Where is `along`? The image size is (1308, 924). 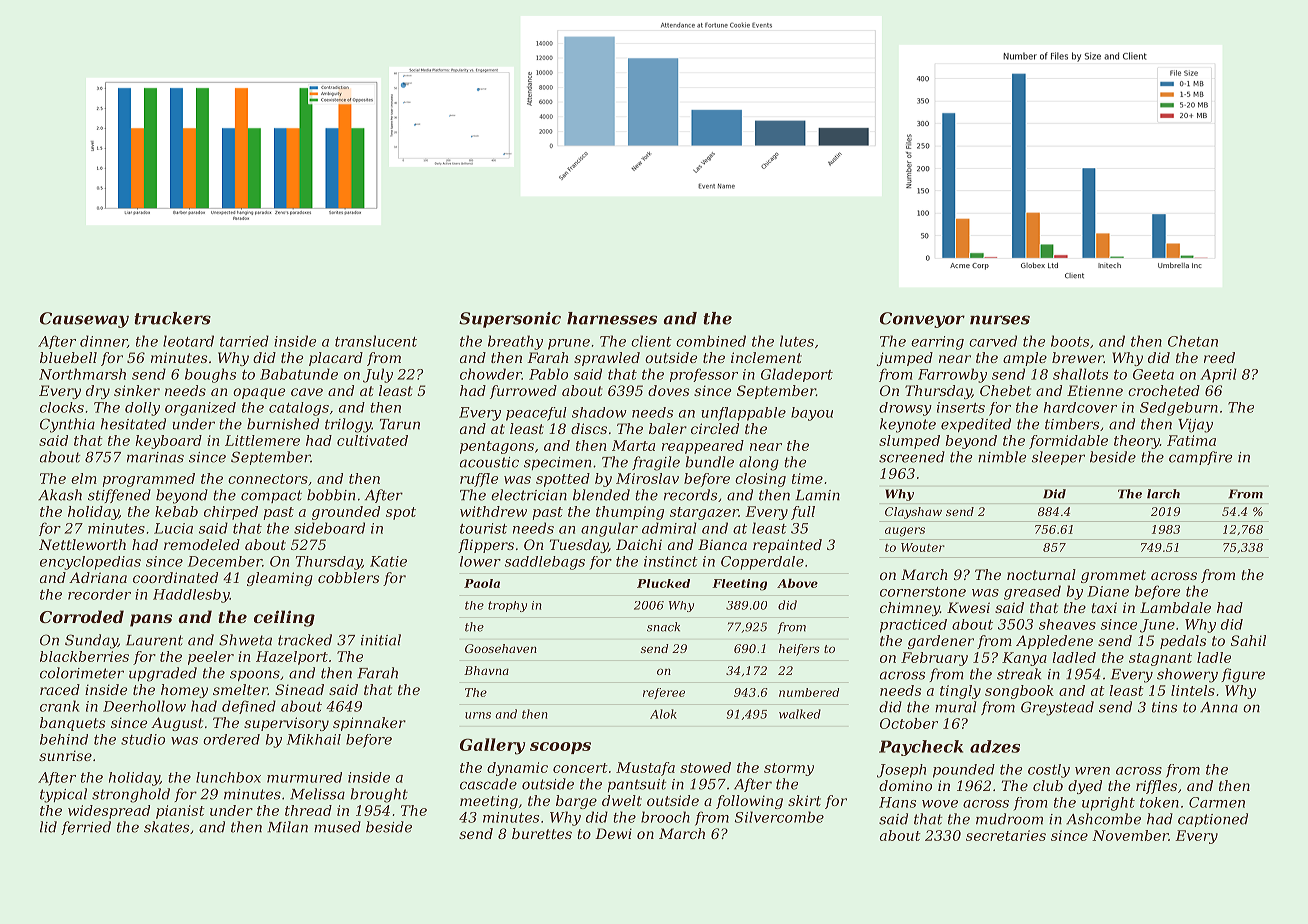
along is located at coordinates (759, 463).
